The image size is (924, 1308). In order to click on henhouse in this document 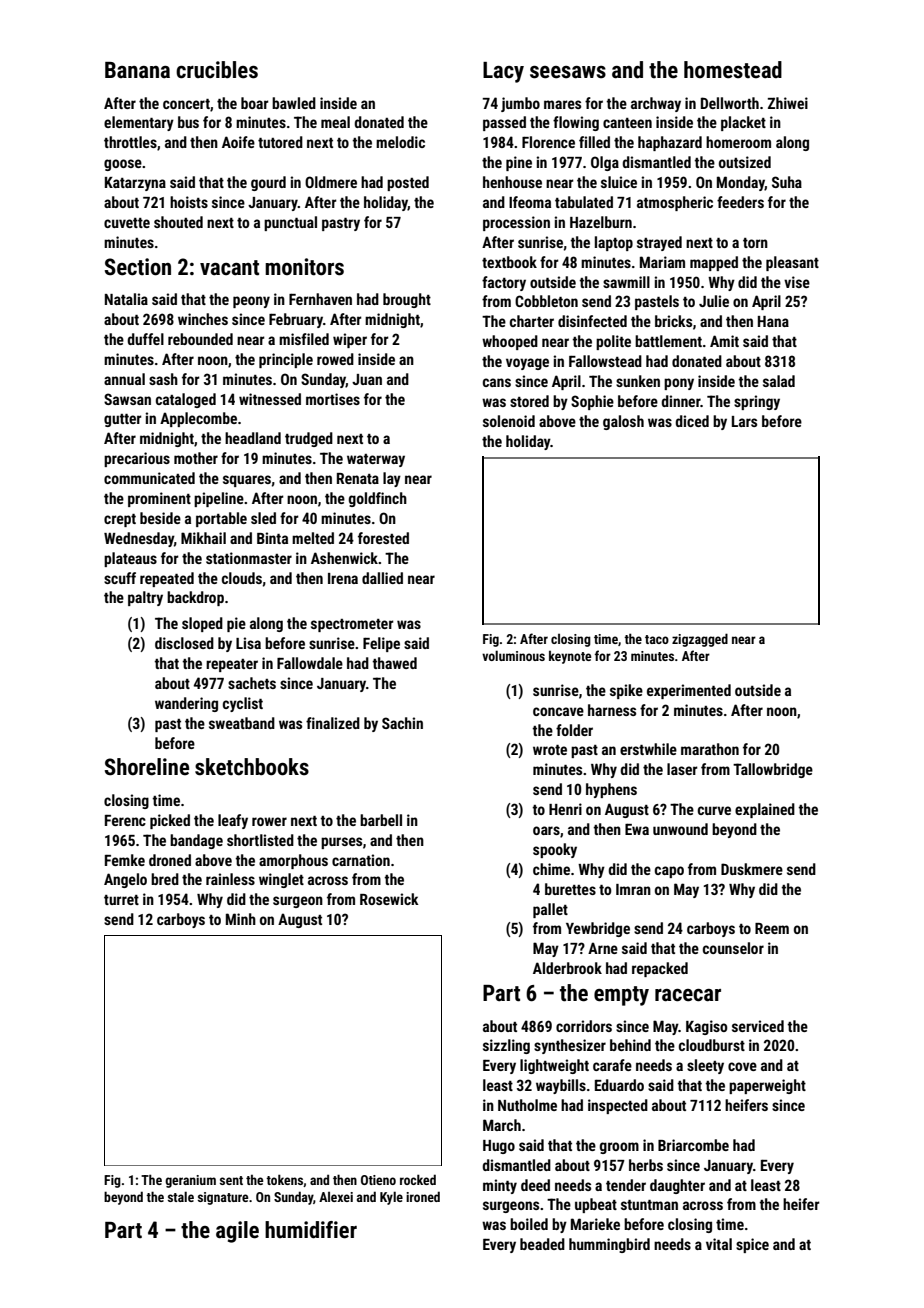, I will do `click(512, 182)`.
